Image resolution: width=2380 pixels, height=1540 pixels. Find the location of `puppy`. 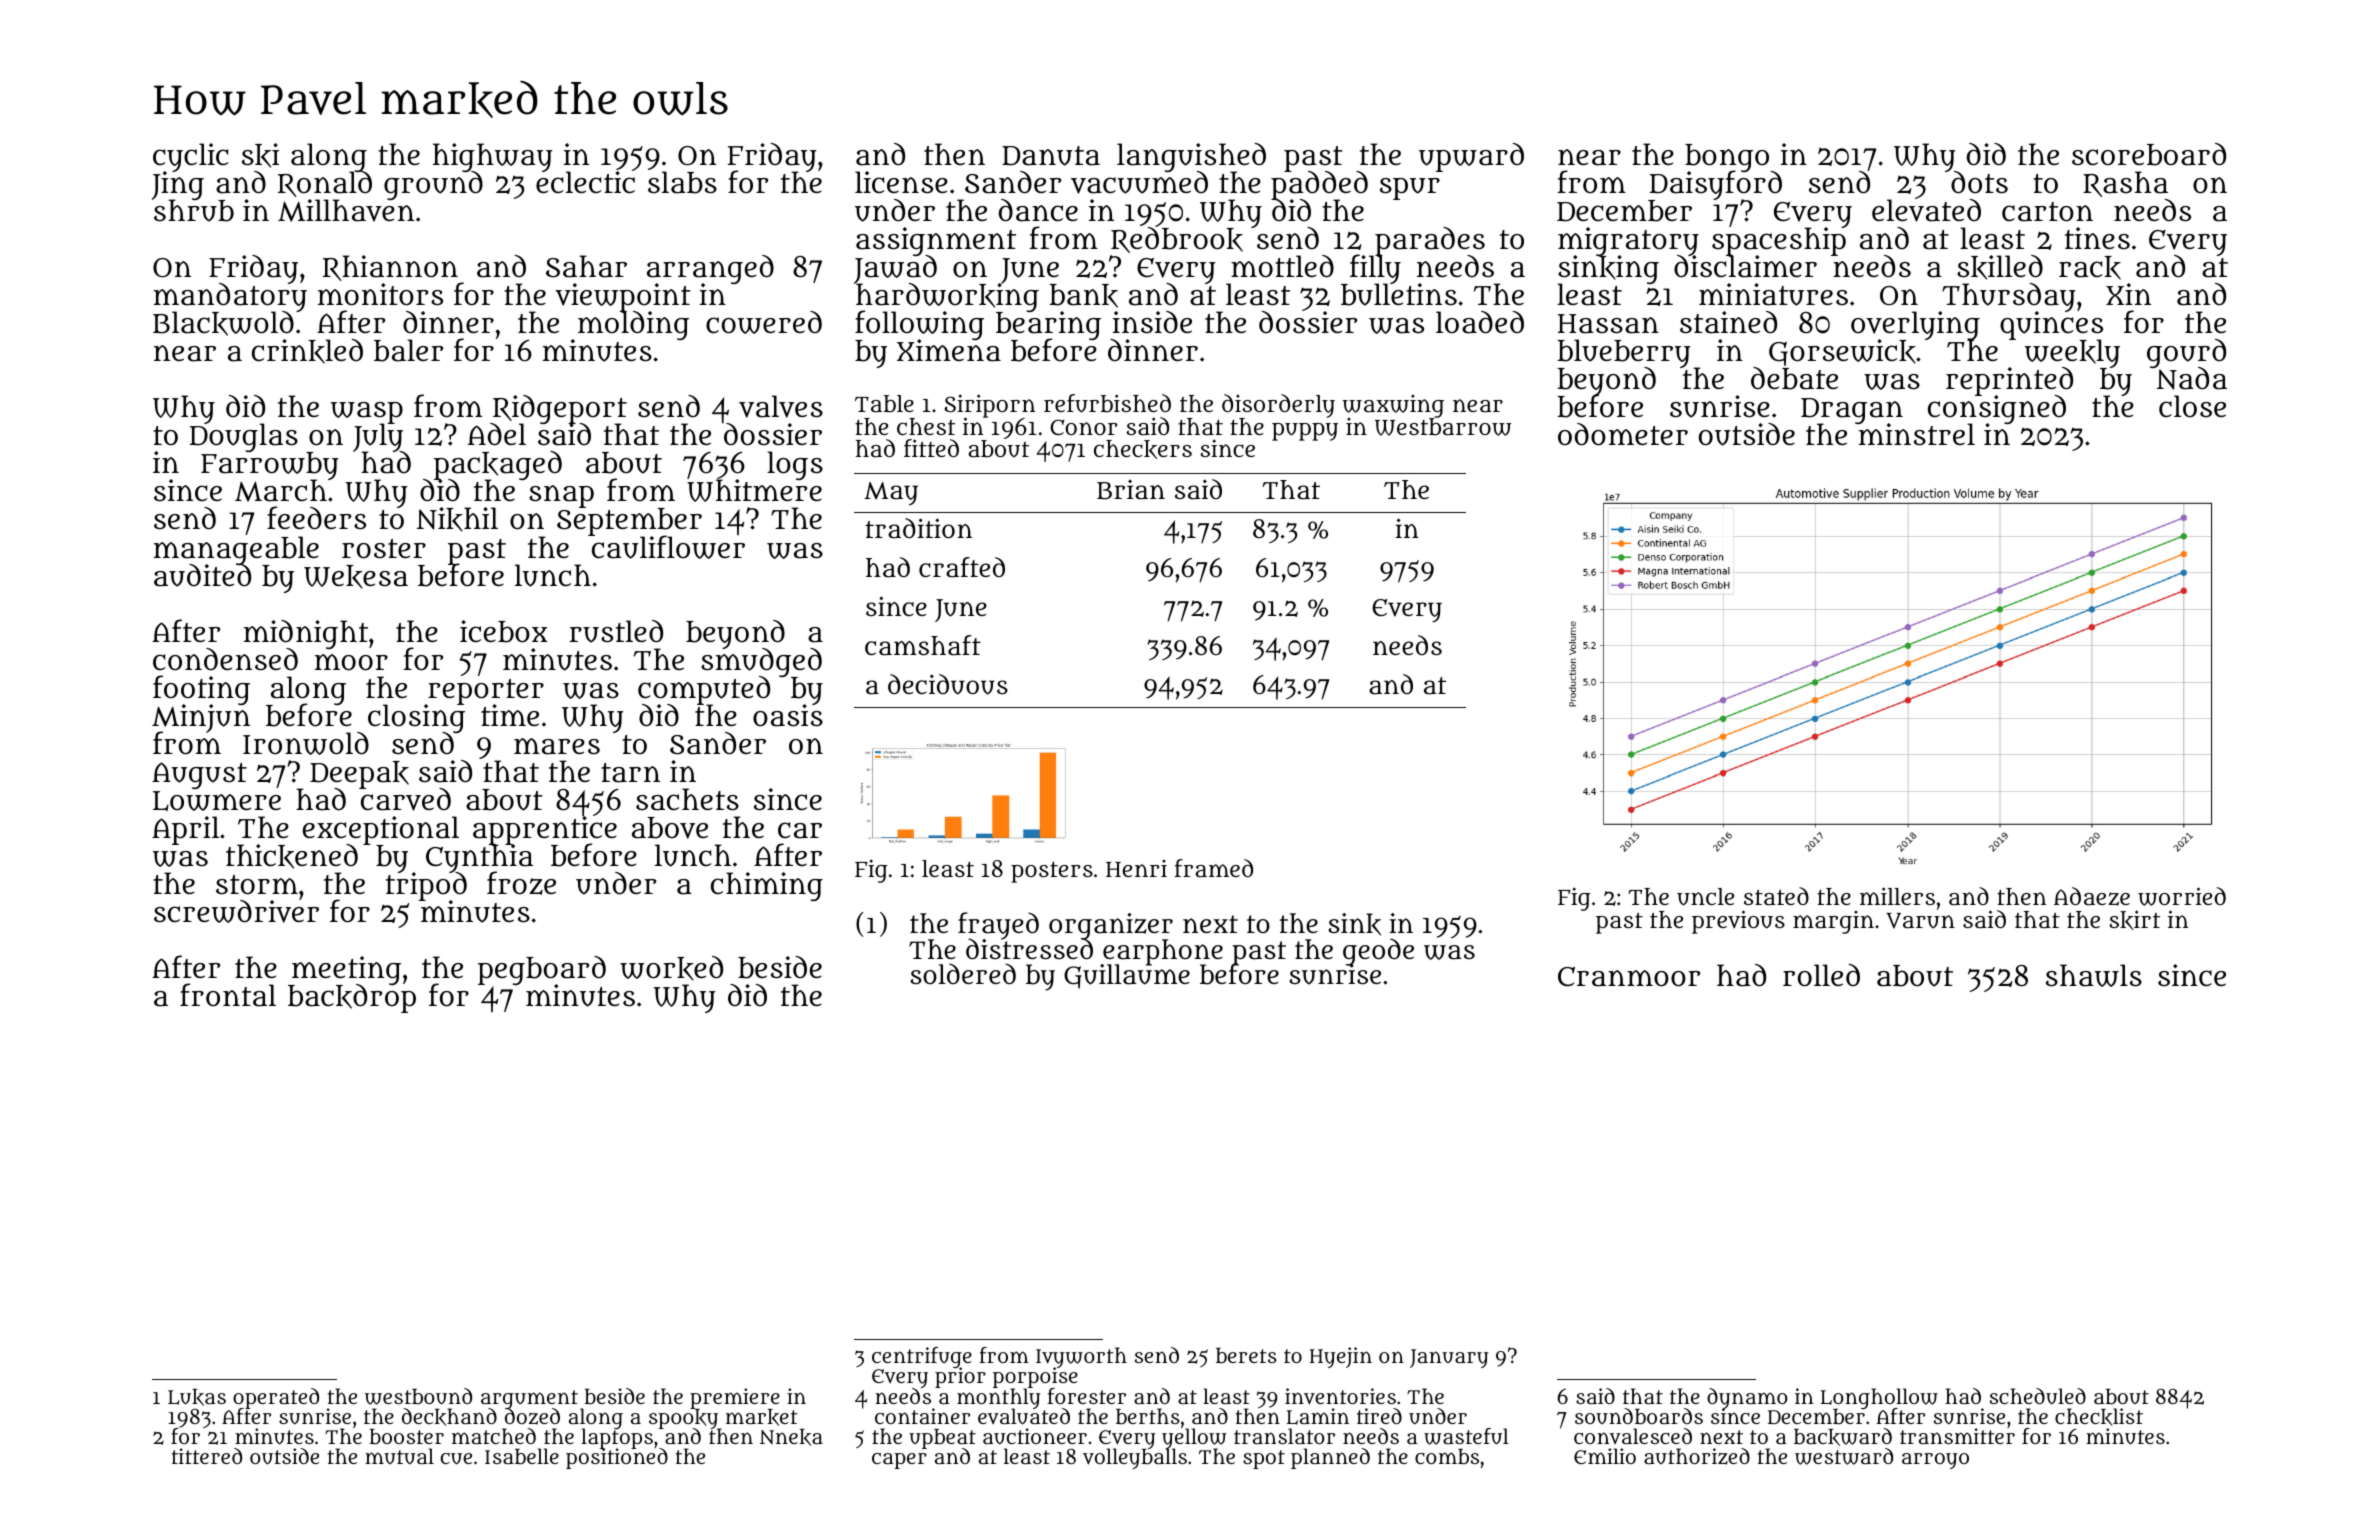

puppy is located at coordinates (1305, 432).
